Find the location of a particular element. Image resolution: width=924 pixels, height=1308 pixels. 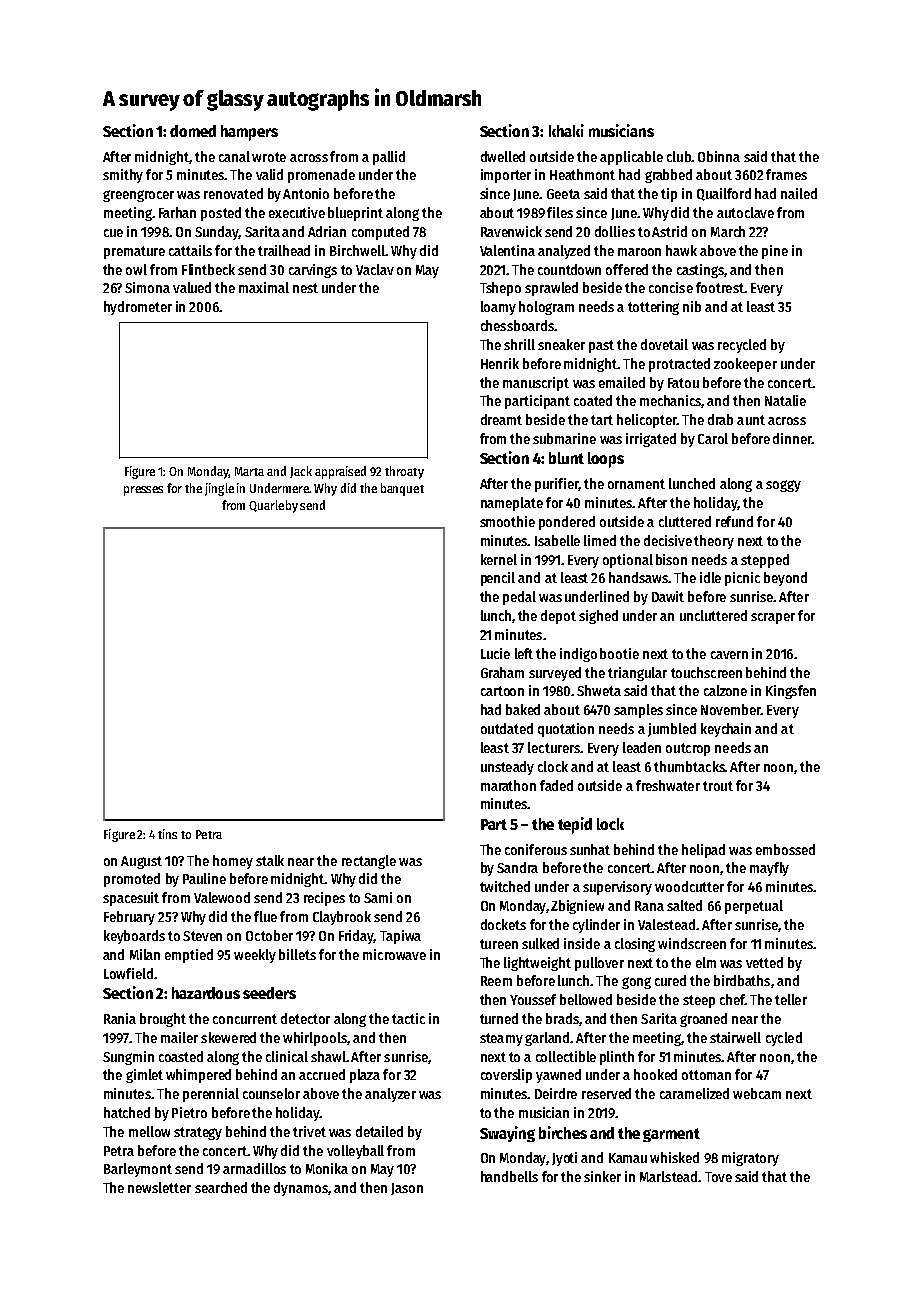

zookeeper is located at coordinates (745, 365).
